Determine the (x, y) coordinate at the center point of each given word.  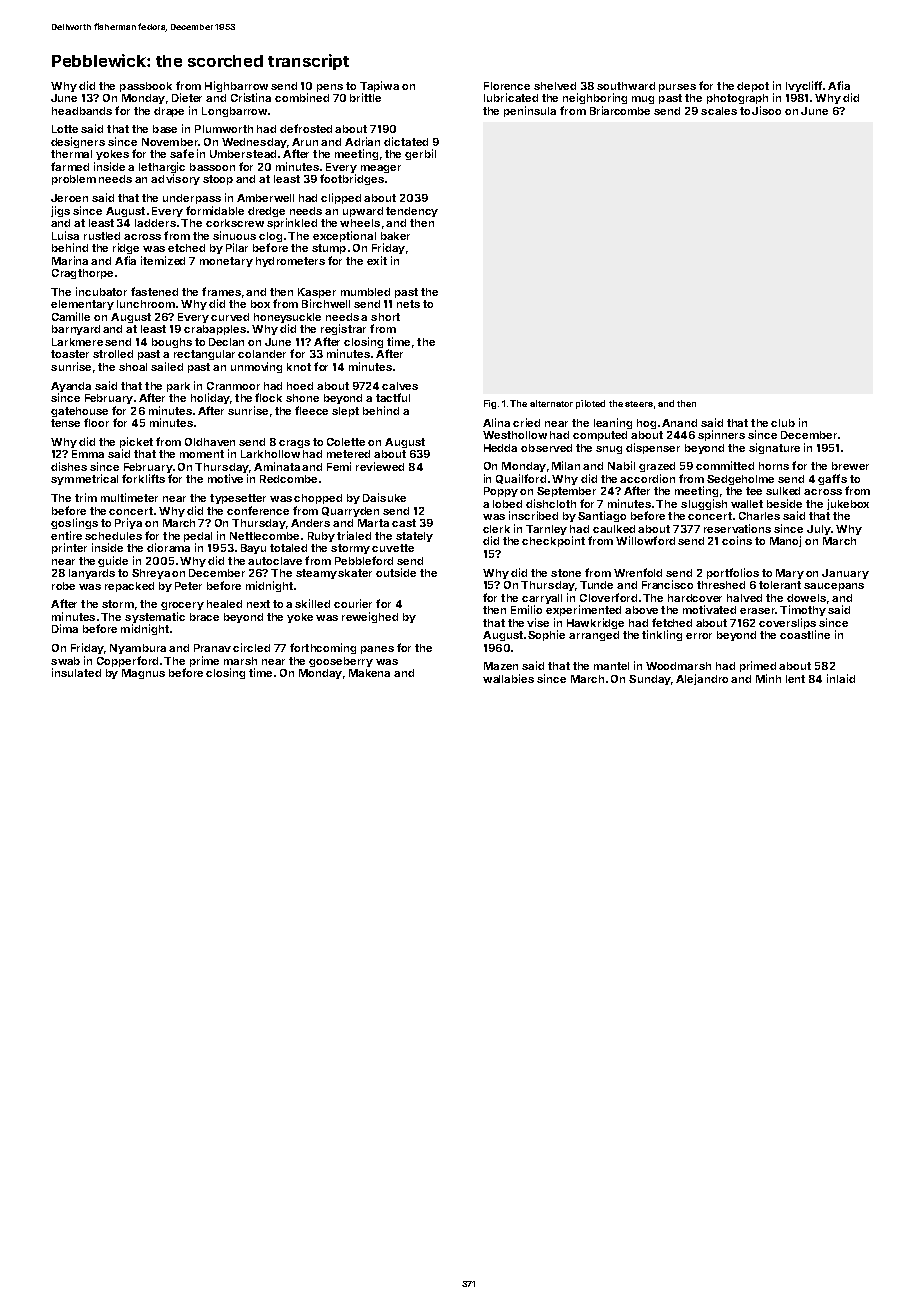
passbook (146, 87)
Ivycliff (804, 86)
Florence (507, 86)
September (566, 492)
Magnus (143, 674)
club (783, 423)
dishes (69, 466)
